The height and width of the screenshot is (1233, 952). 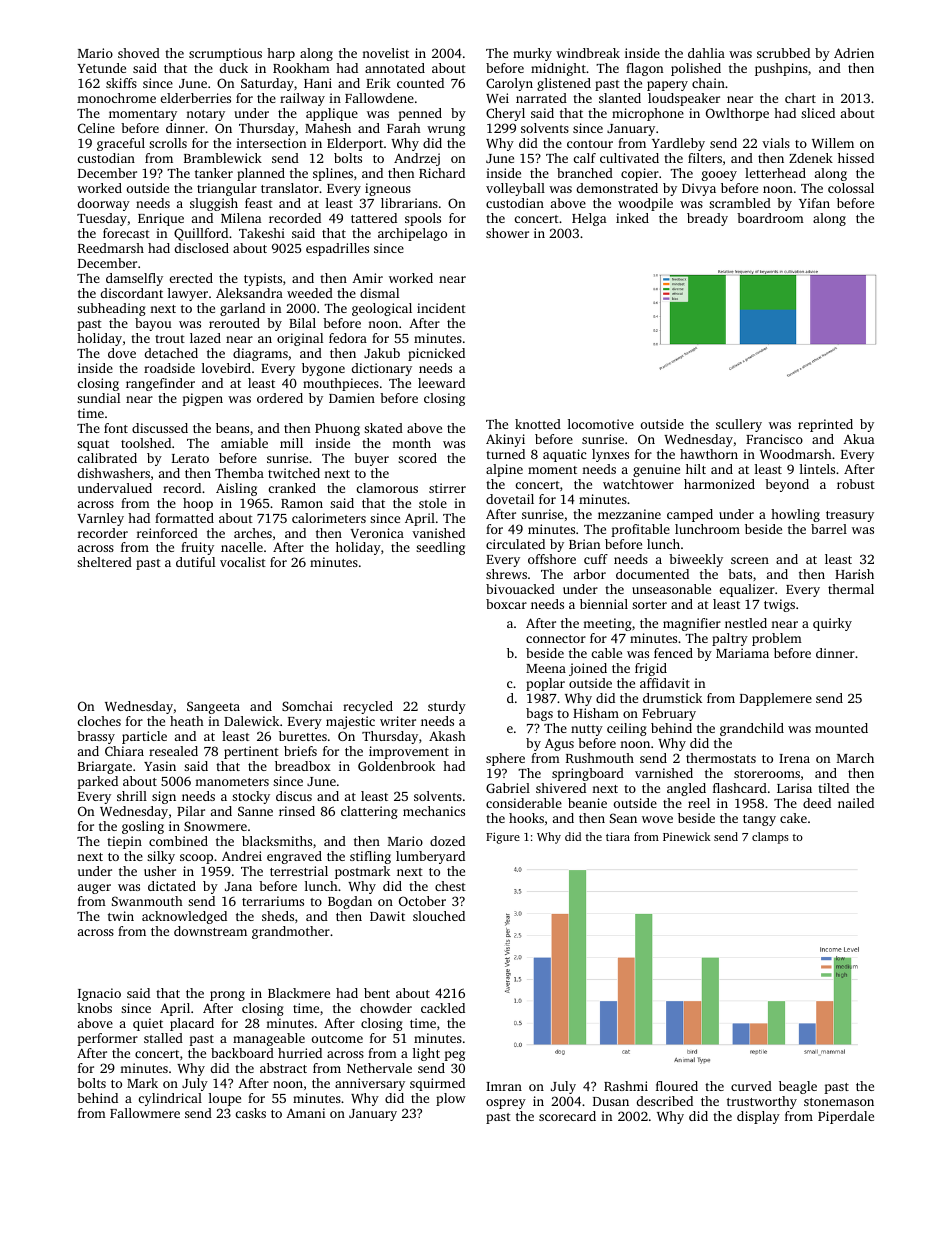 I want to click on scrumptious, so click(x=225, y=54).
